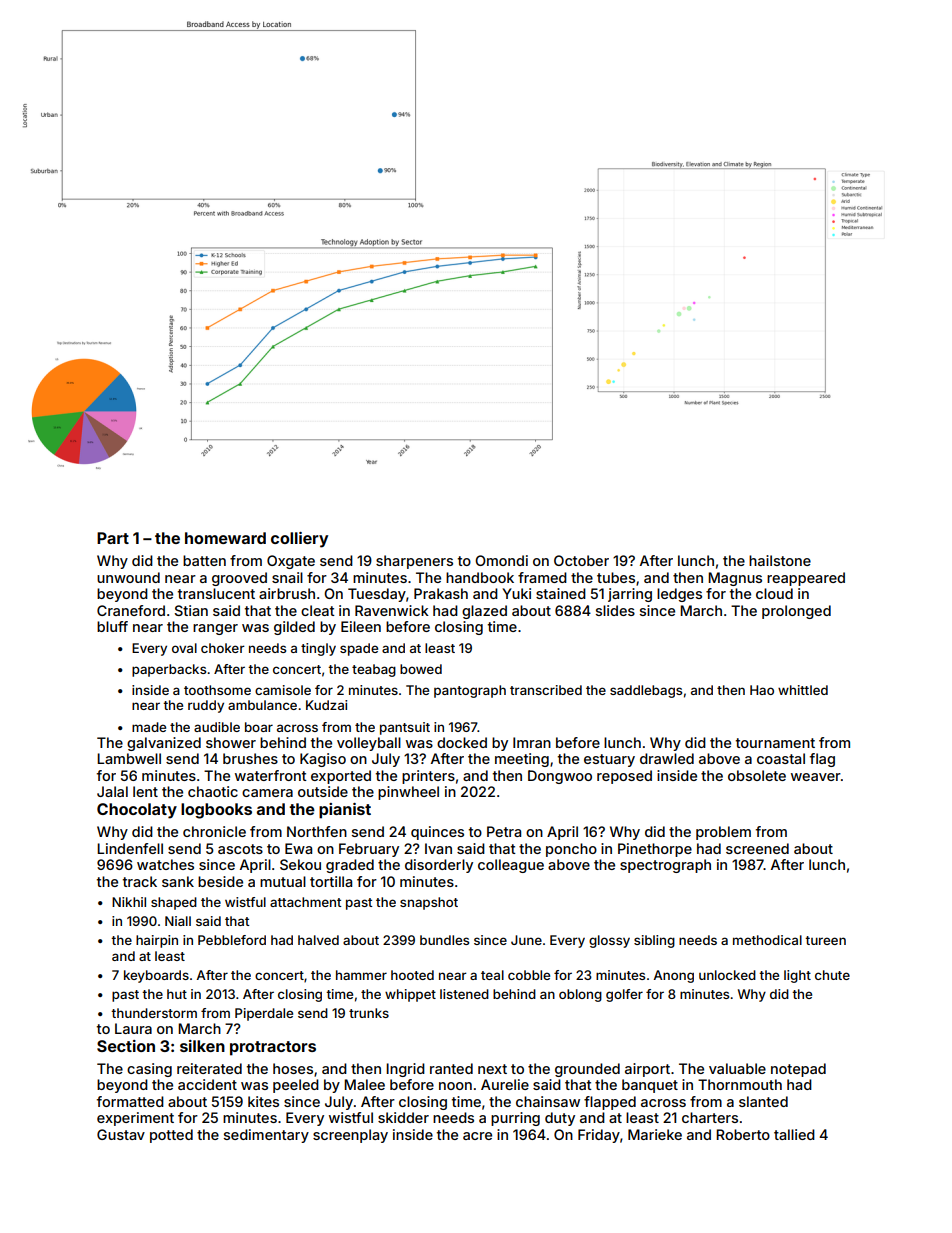 The image size is (952, 1233). Describe the element at coordinates (429, 903) in the screenshot. I see `snapshot` at that location.
